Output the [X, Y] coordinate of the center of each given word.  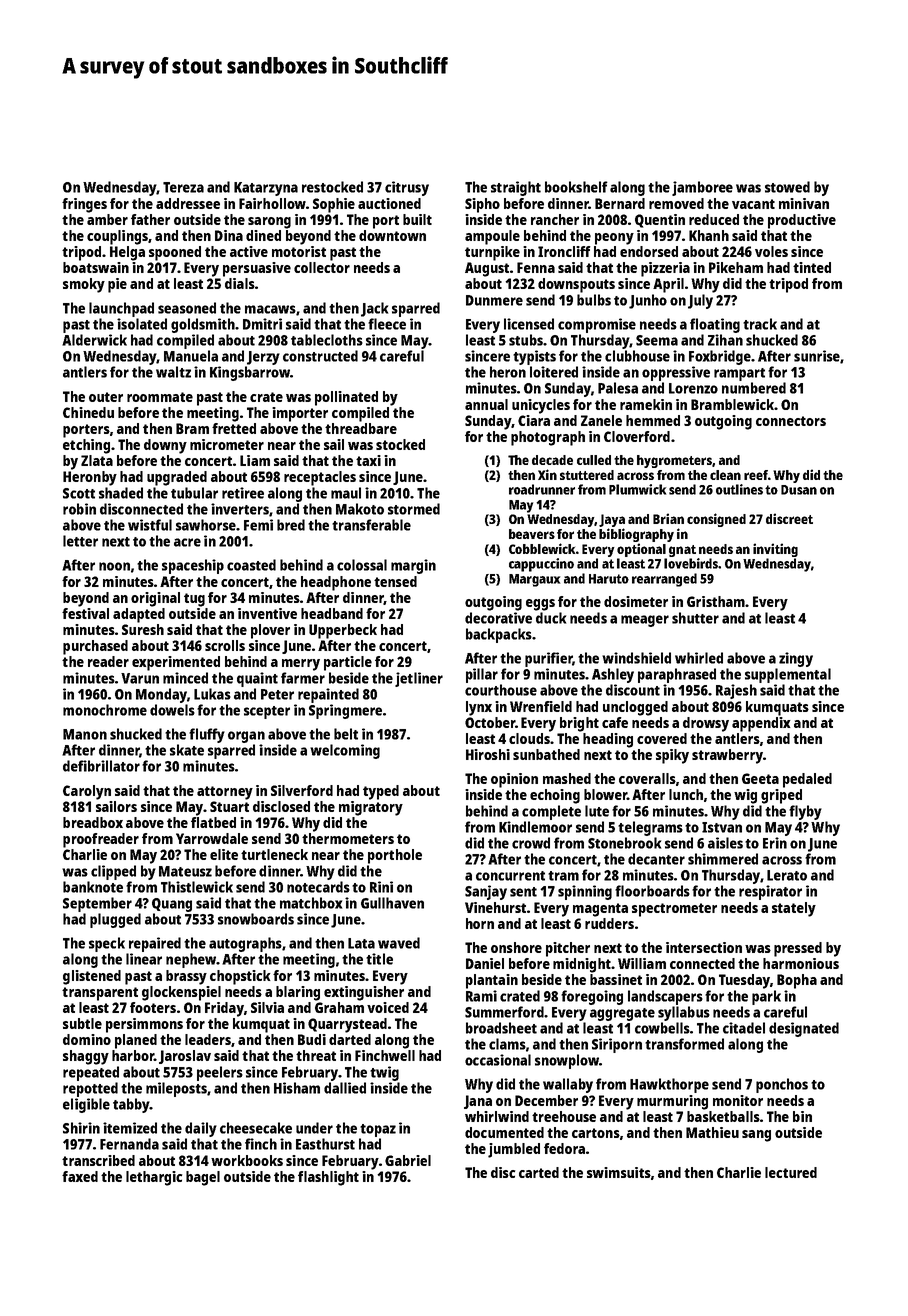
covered [662, 738]
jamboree [702, 188]
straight [516, 188]
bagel [203, 1178]
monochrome [105, 710]
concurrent [510, 876]
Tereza [183, 187]
